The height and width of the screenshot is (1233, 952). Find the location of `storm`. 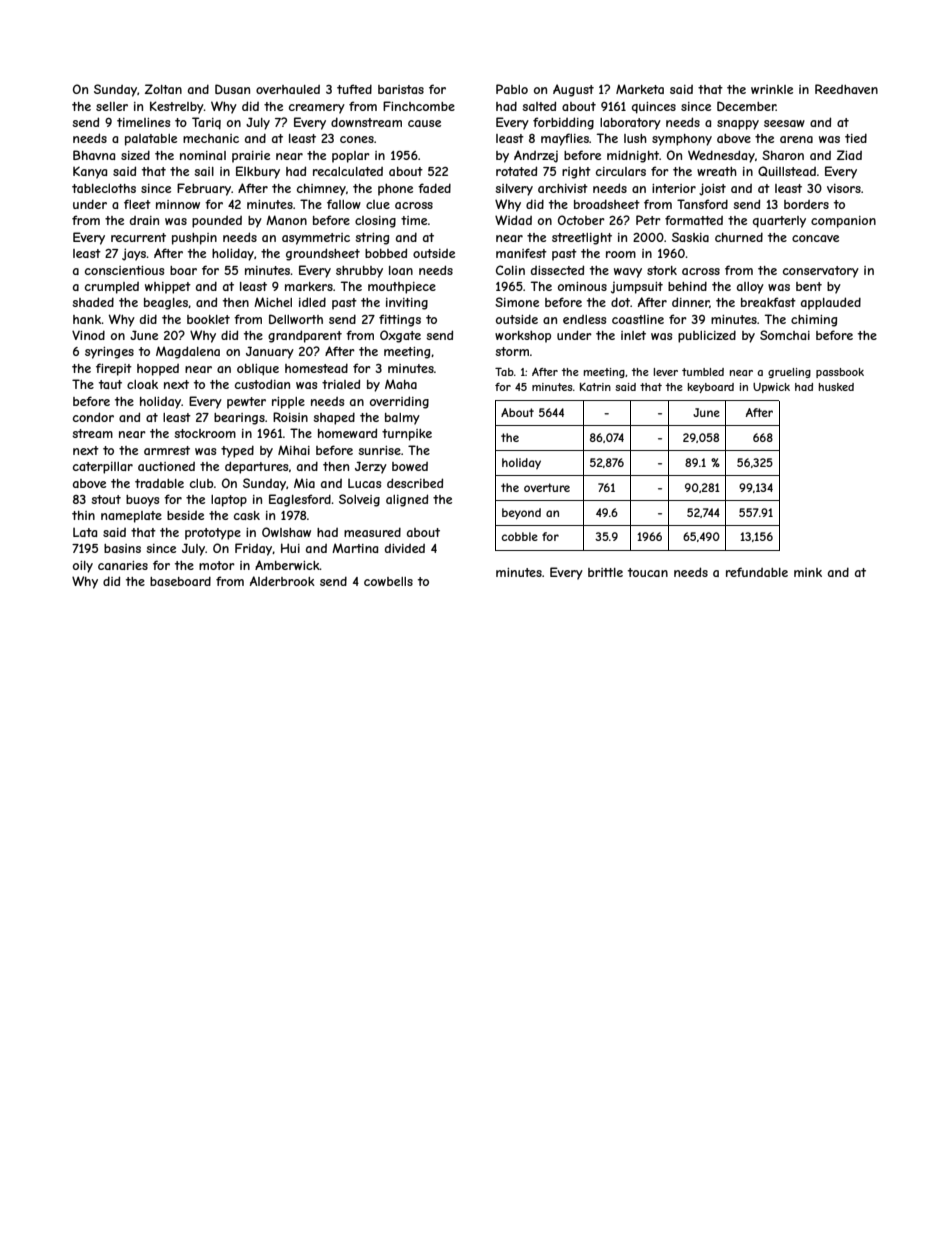

storm is located at coordinates (512, 351).
